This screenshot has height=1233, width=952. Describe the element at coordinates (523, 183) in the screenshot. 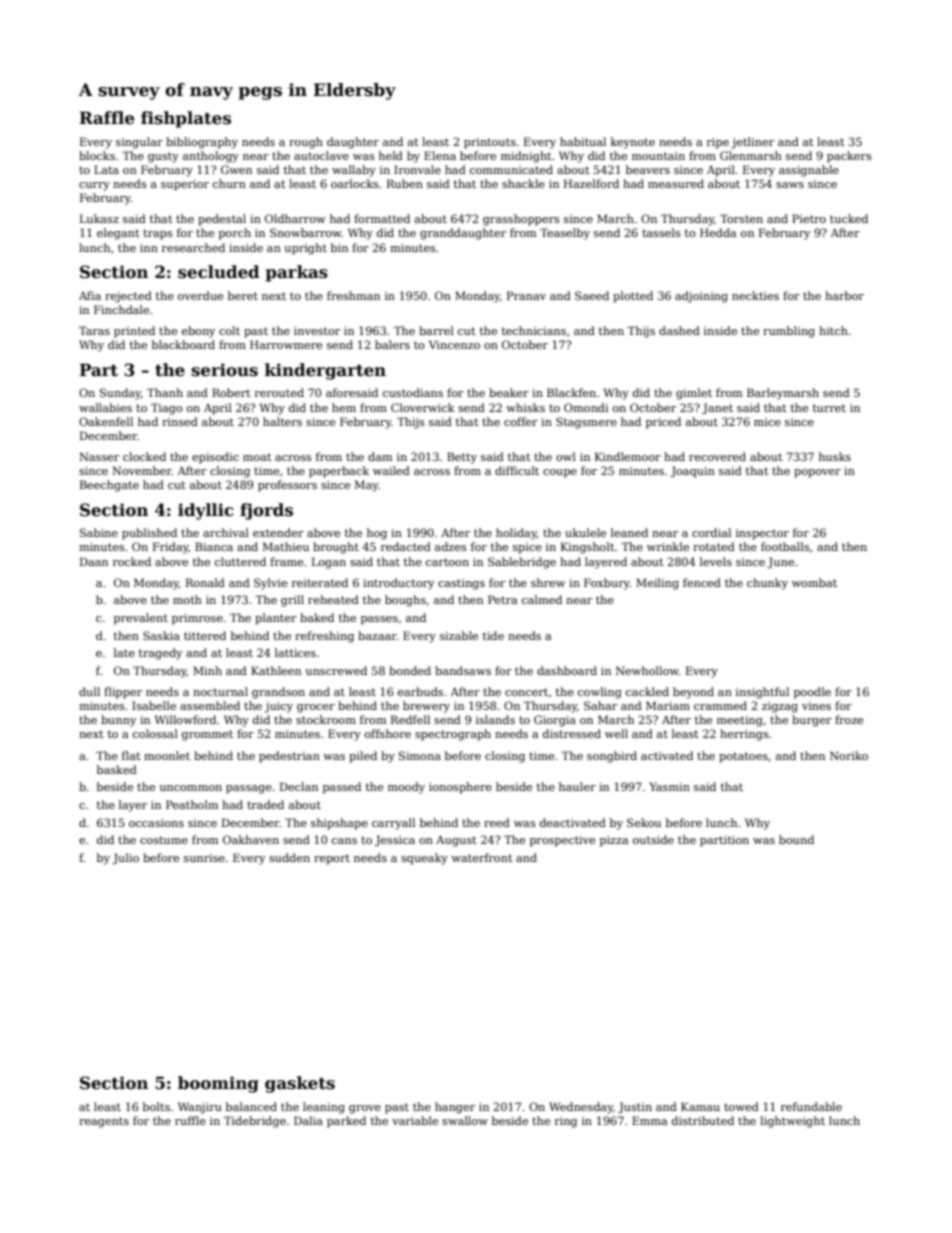

I see `shackle` at that location.
